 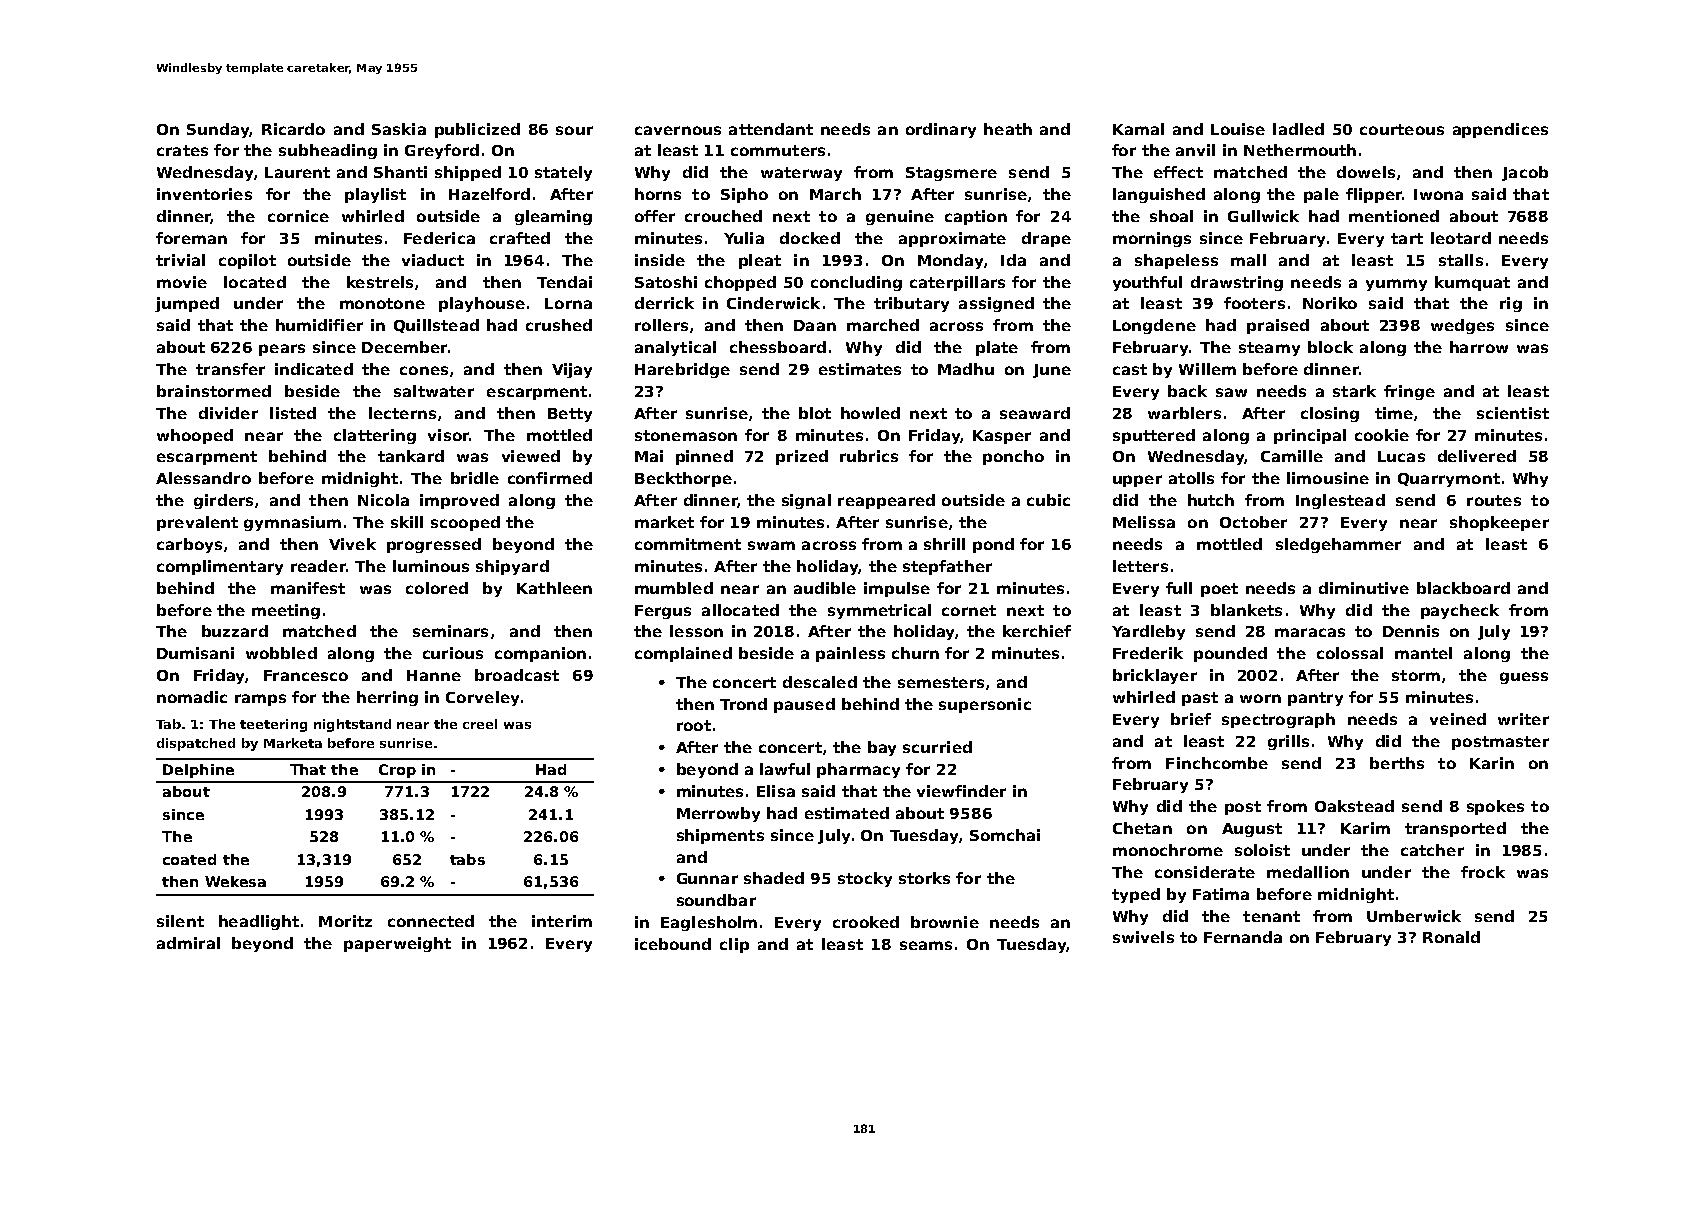 I want to click on pharmacy, so click(x=858, y=770).
